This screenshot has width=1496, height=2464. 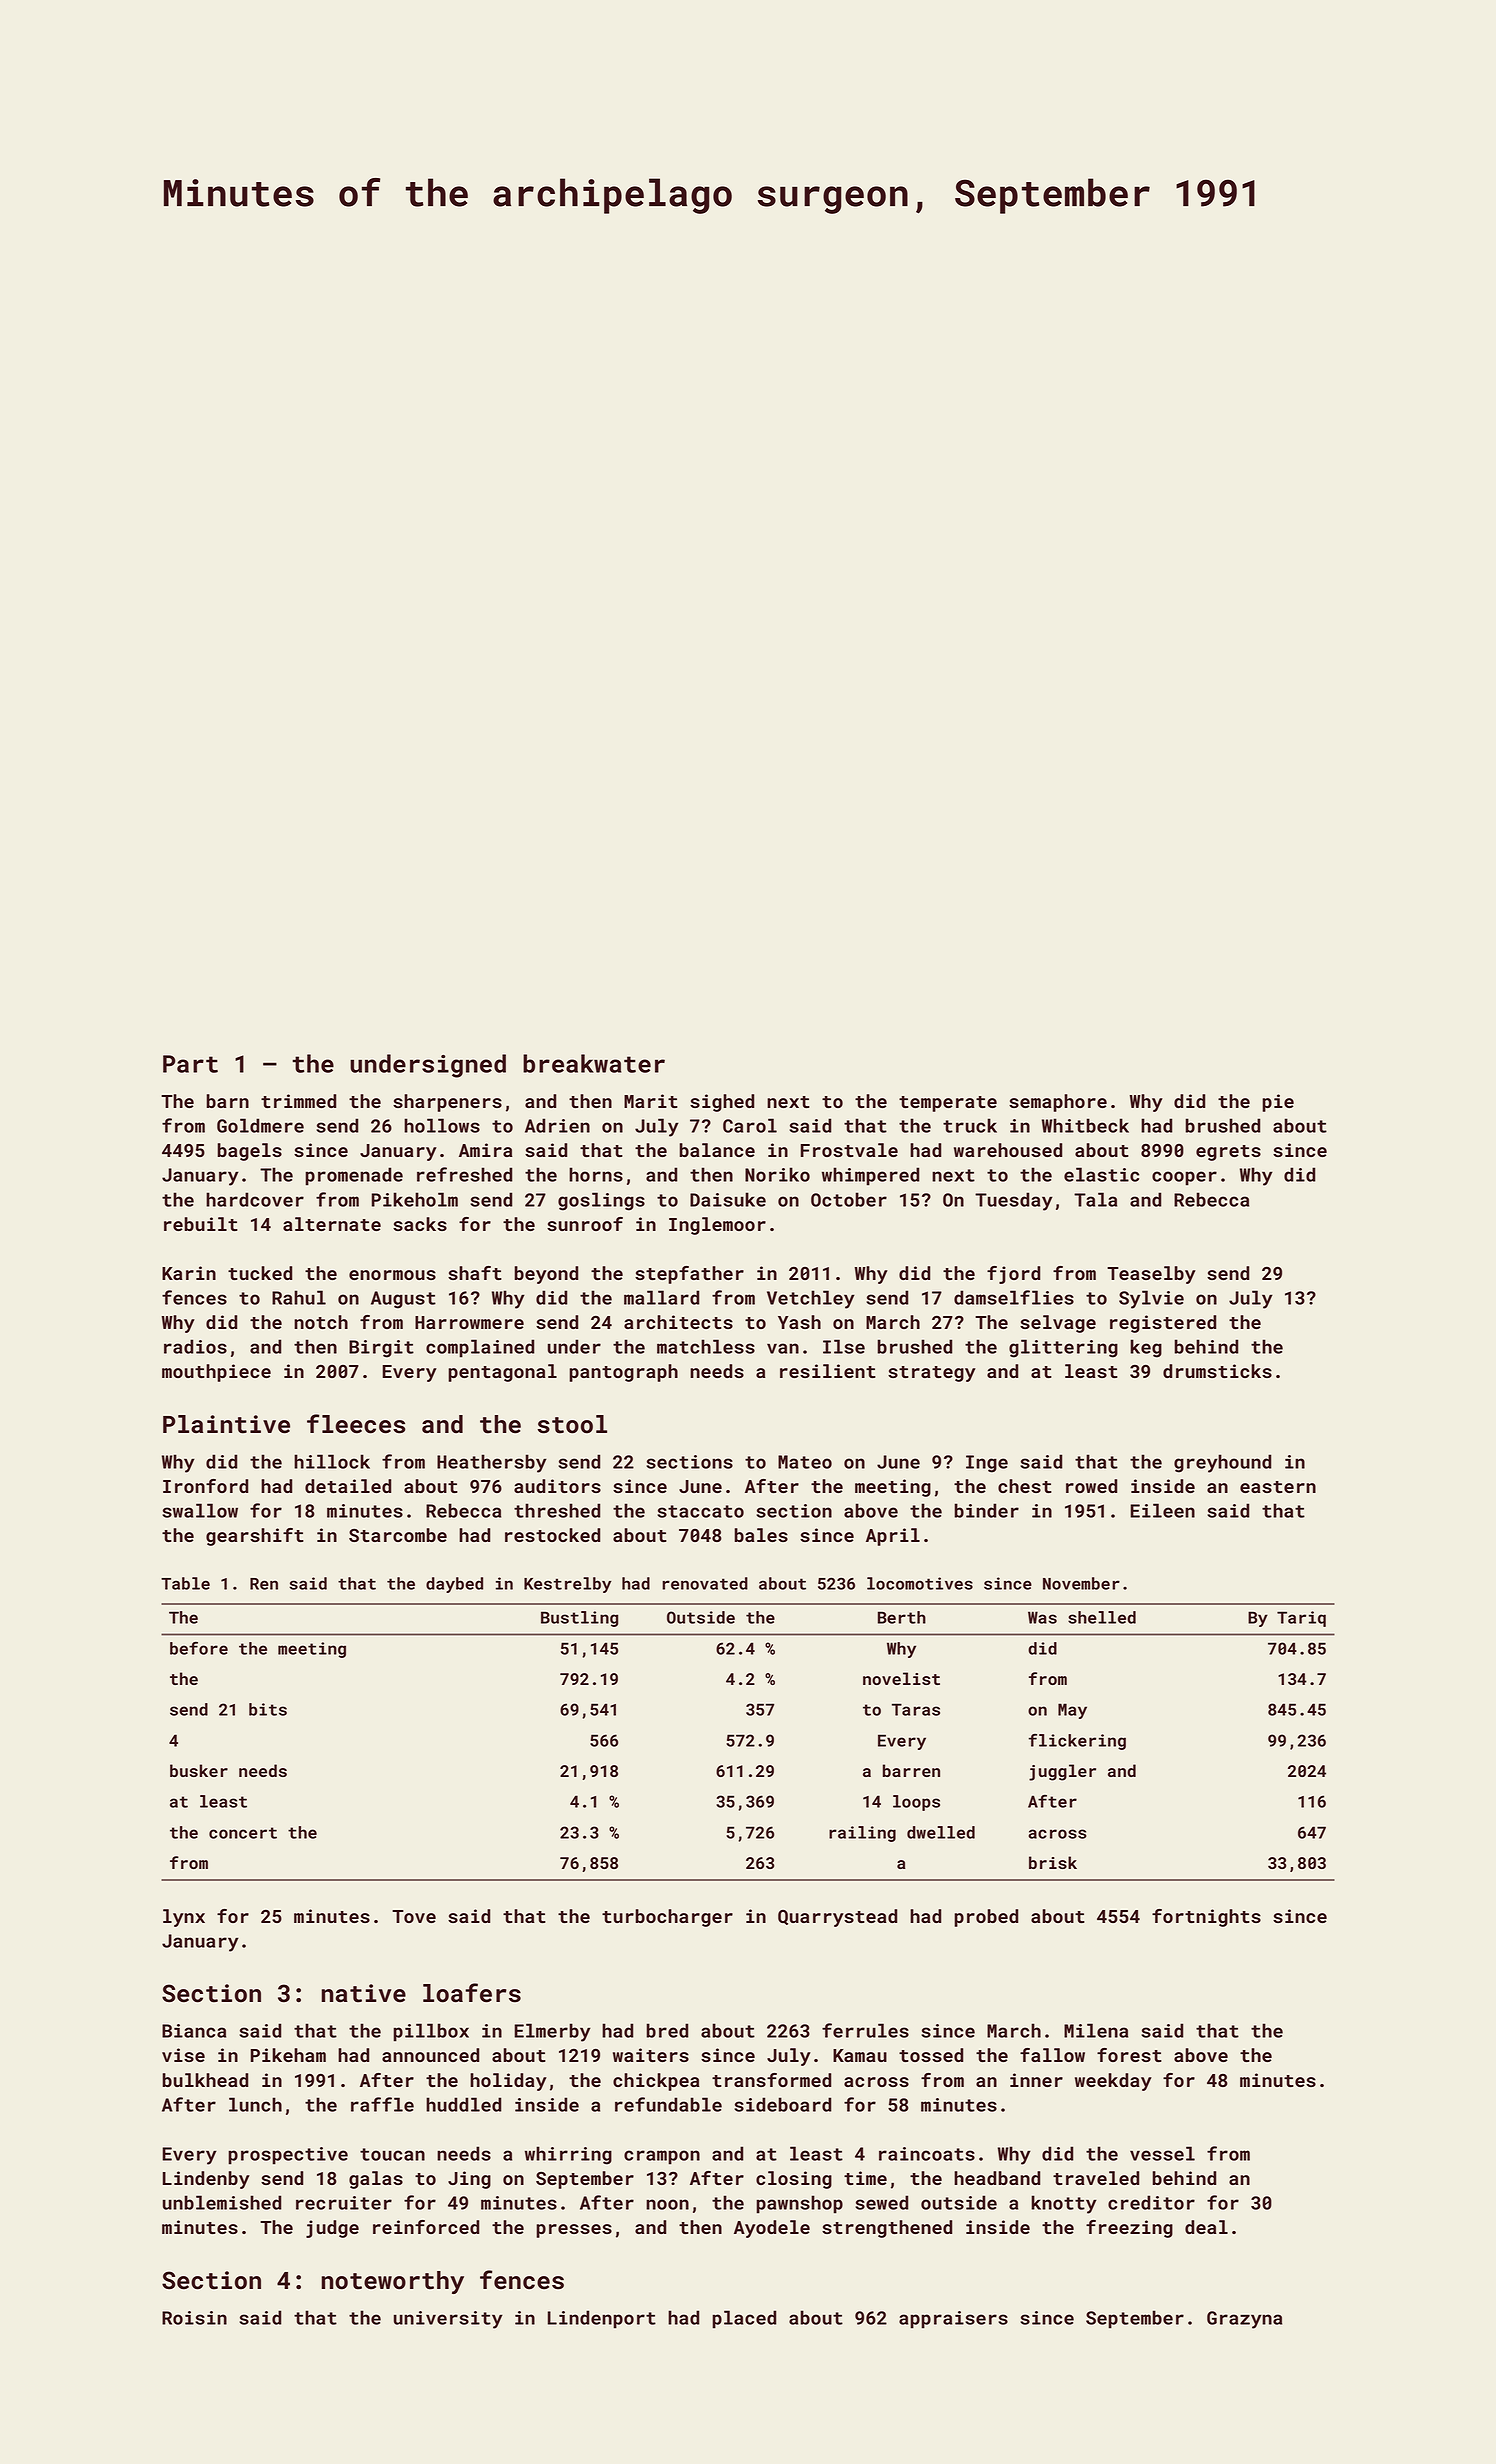 What do you see at coordinates (222, 2202) in the screenshot?
I see `unblemished` at bounding box center [222, 2202].
